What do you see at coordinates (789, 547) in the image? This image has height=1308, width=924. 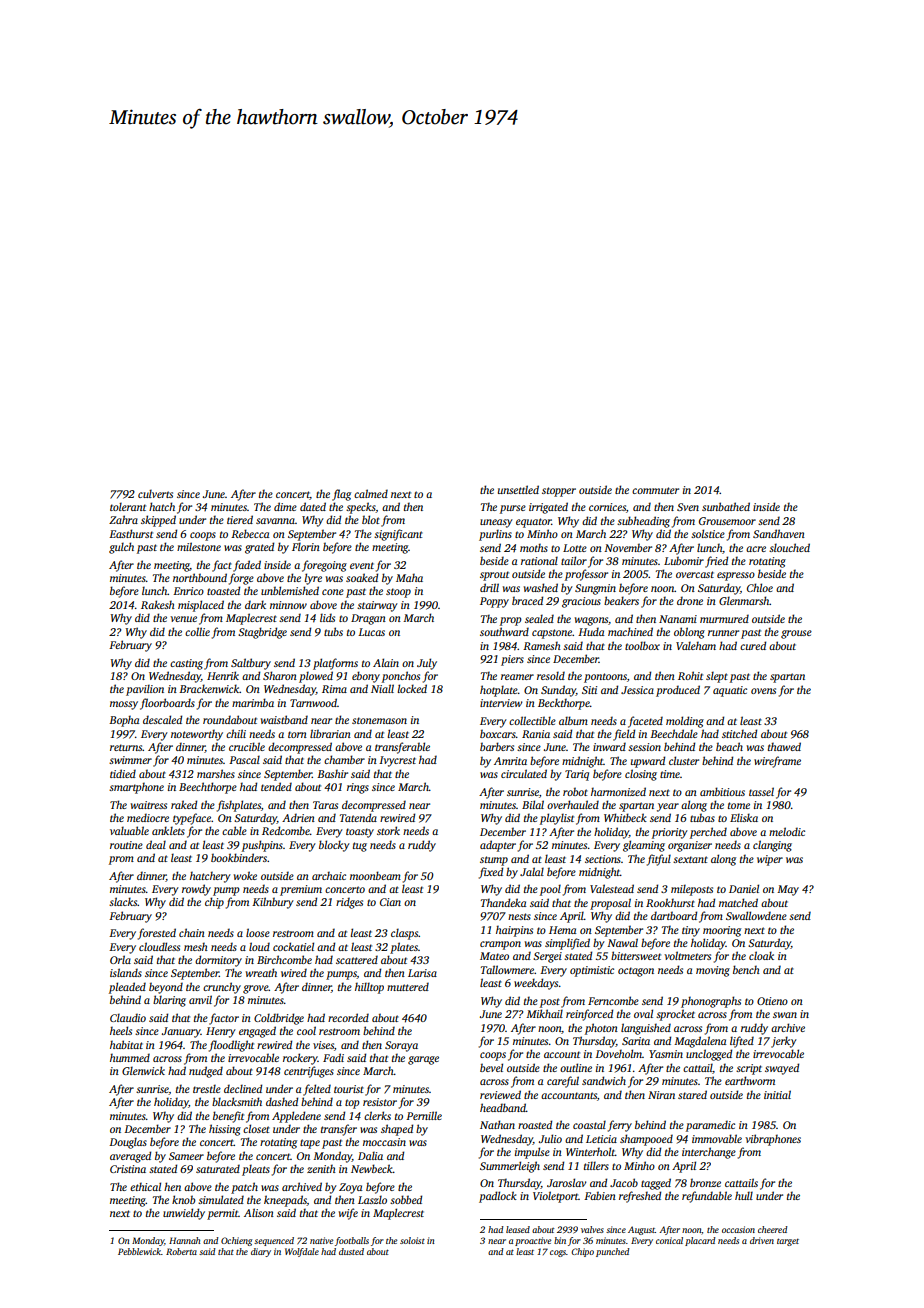 I see `slouched` at bounding box center [789, 547].
